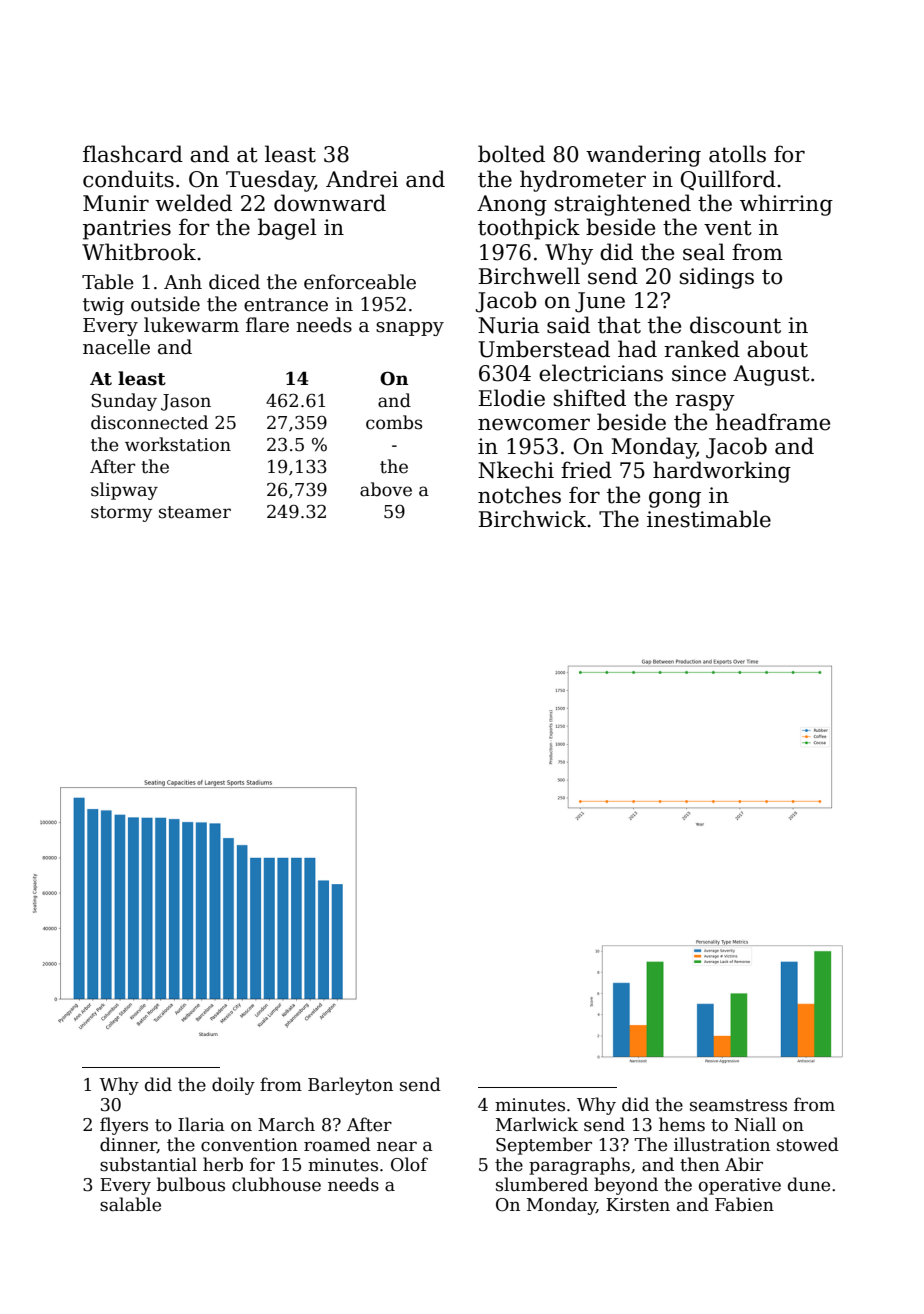  Describe the element at coordinates (350, 1086) in the screenshot. I see `Barleyton` at that location.
